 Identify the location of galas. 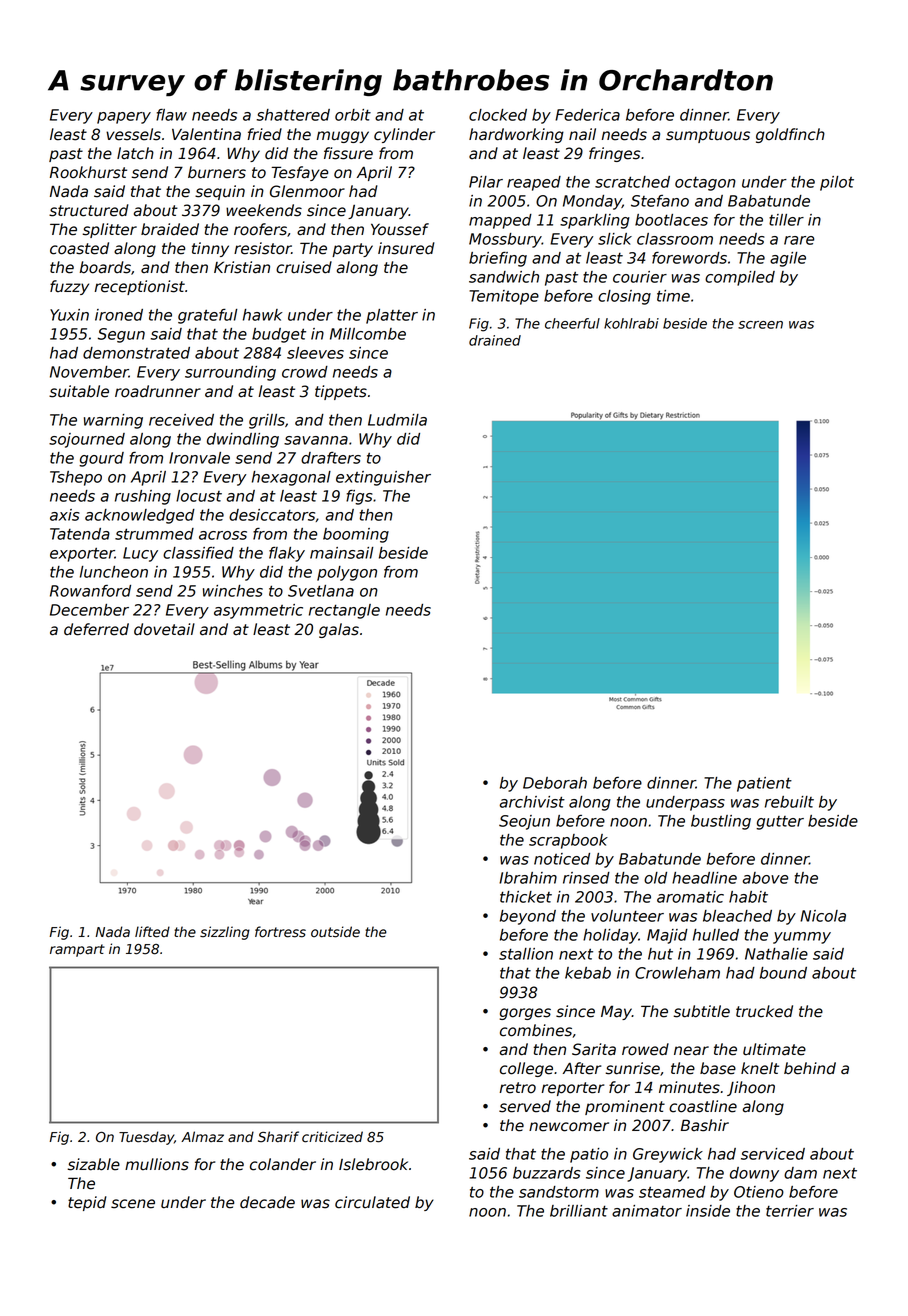
(339, 630).
